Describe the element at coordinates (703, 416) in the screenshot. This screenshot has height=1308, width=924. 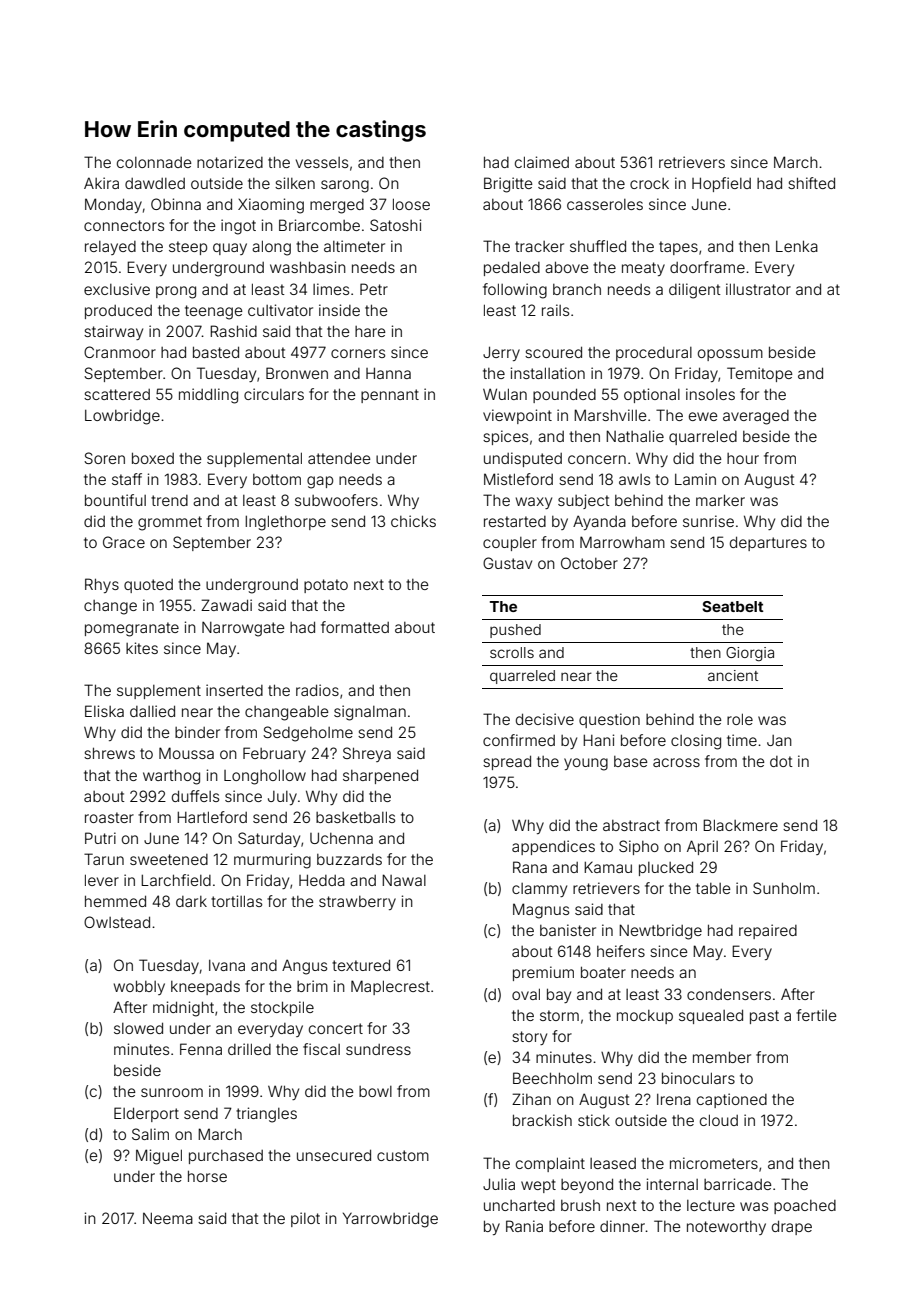
I see `ewe` at that location.
